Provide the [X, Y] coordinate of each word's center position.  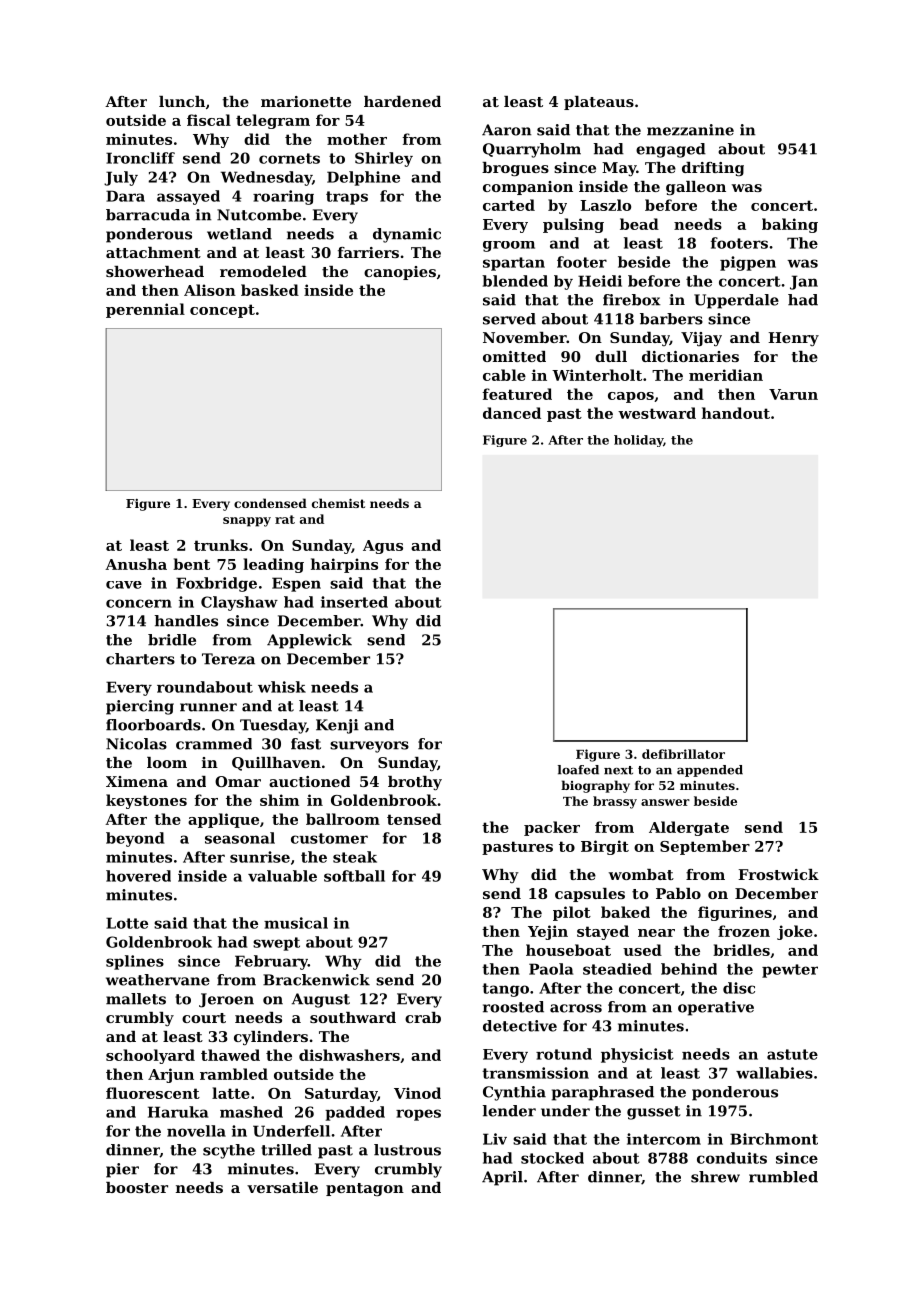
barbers [671, 319]
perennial [145, 310]
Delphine [363, 178]
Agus [383, 547]
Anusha [136, 564]
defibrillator [683, 754]
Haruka [178, 1112]
